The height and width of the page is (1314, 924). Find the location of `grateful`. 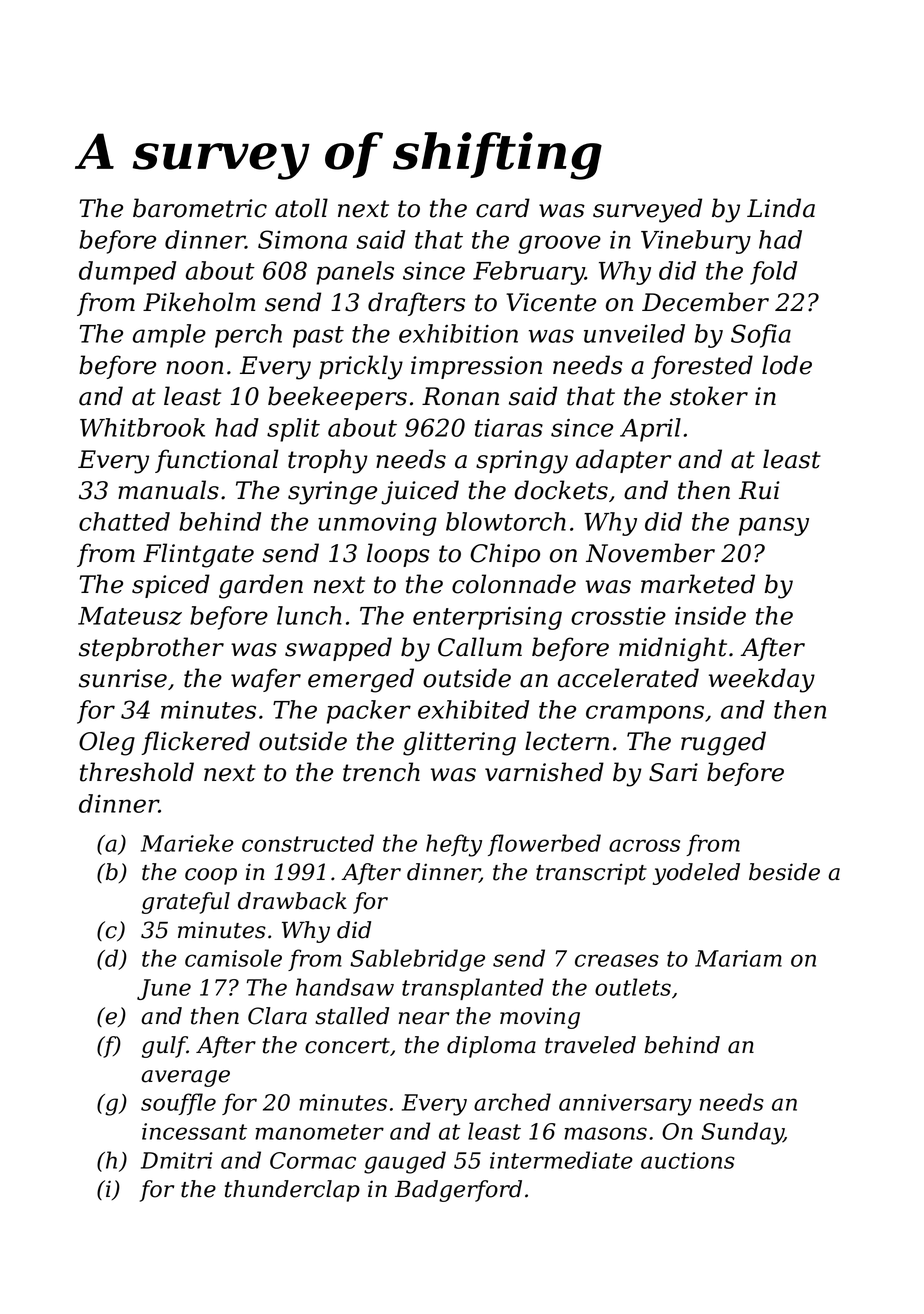

grateful is located at coordinates (186, 903).
